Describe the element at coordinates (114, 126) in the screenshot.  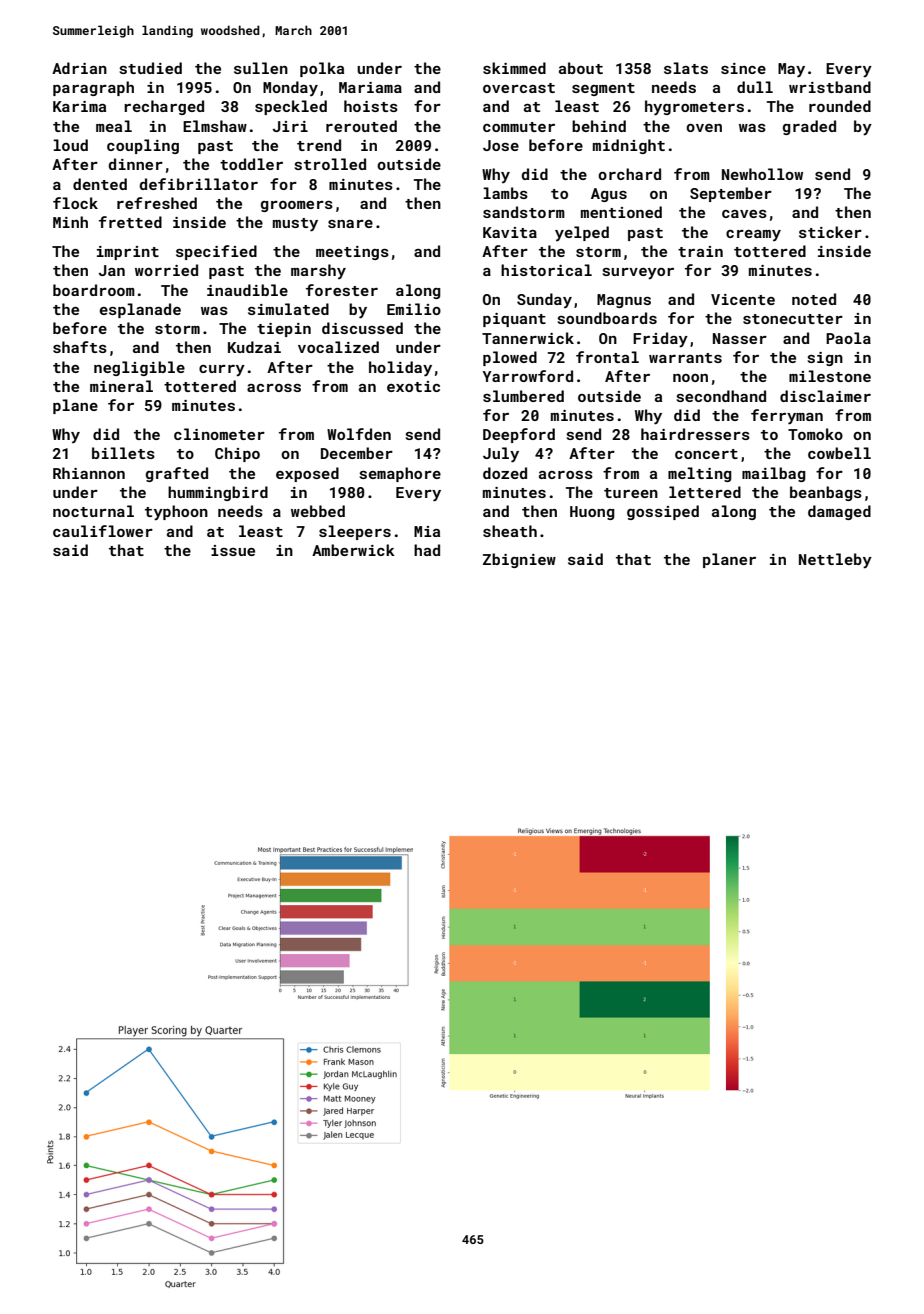
I see `meal` at that location.
